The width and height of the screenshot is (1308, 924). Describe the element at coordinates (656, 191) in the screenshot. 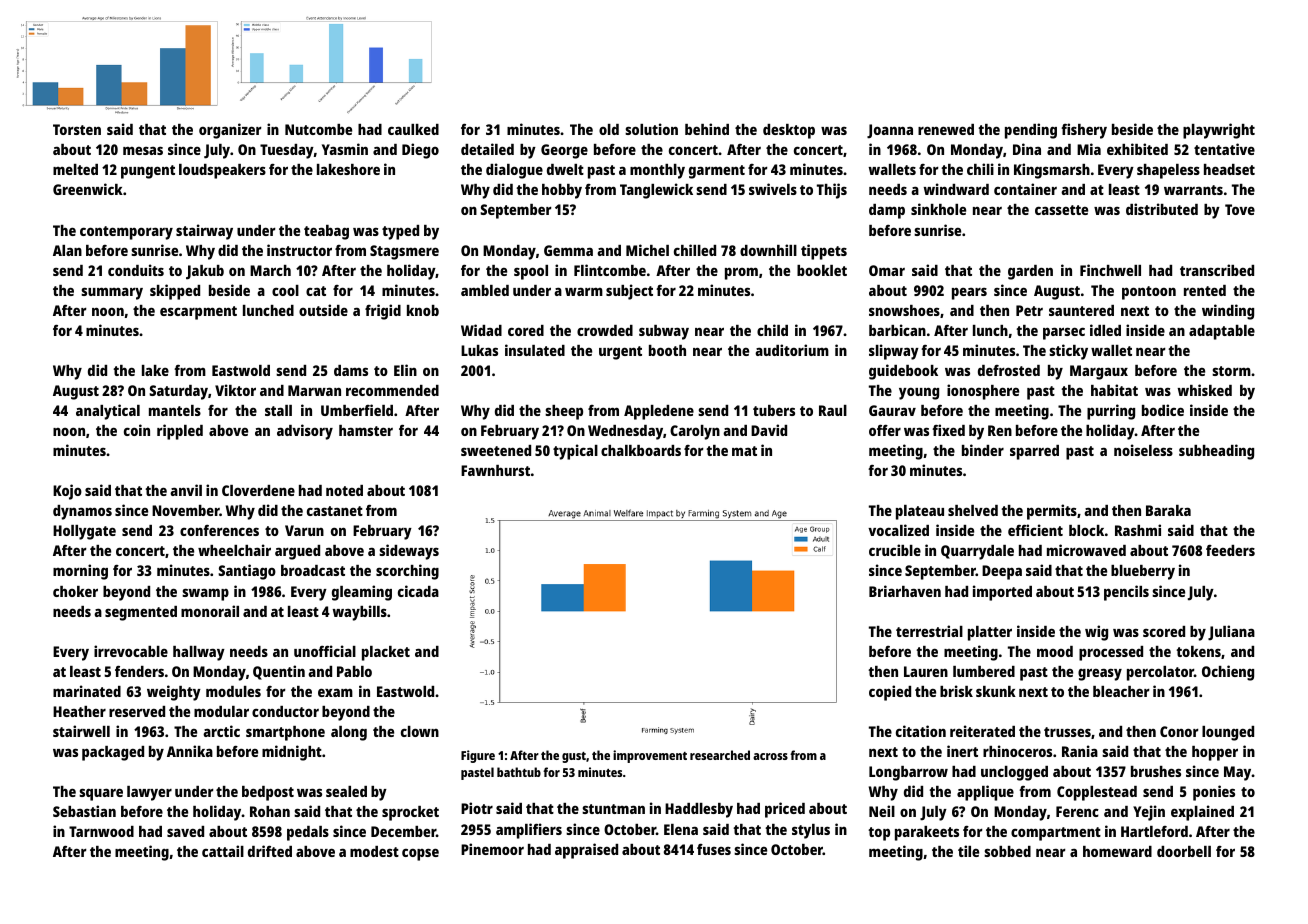

I see `Tanglewick` at that location.
